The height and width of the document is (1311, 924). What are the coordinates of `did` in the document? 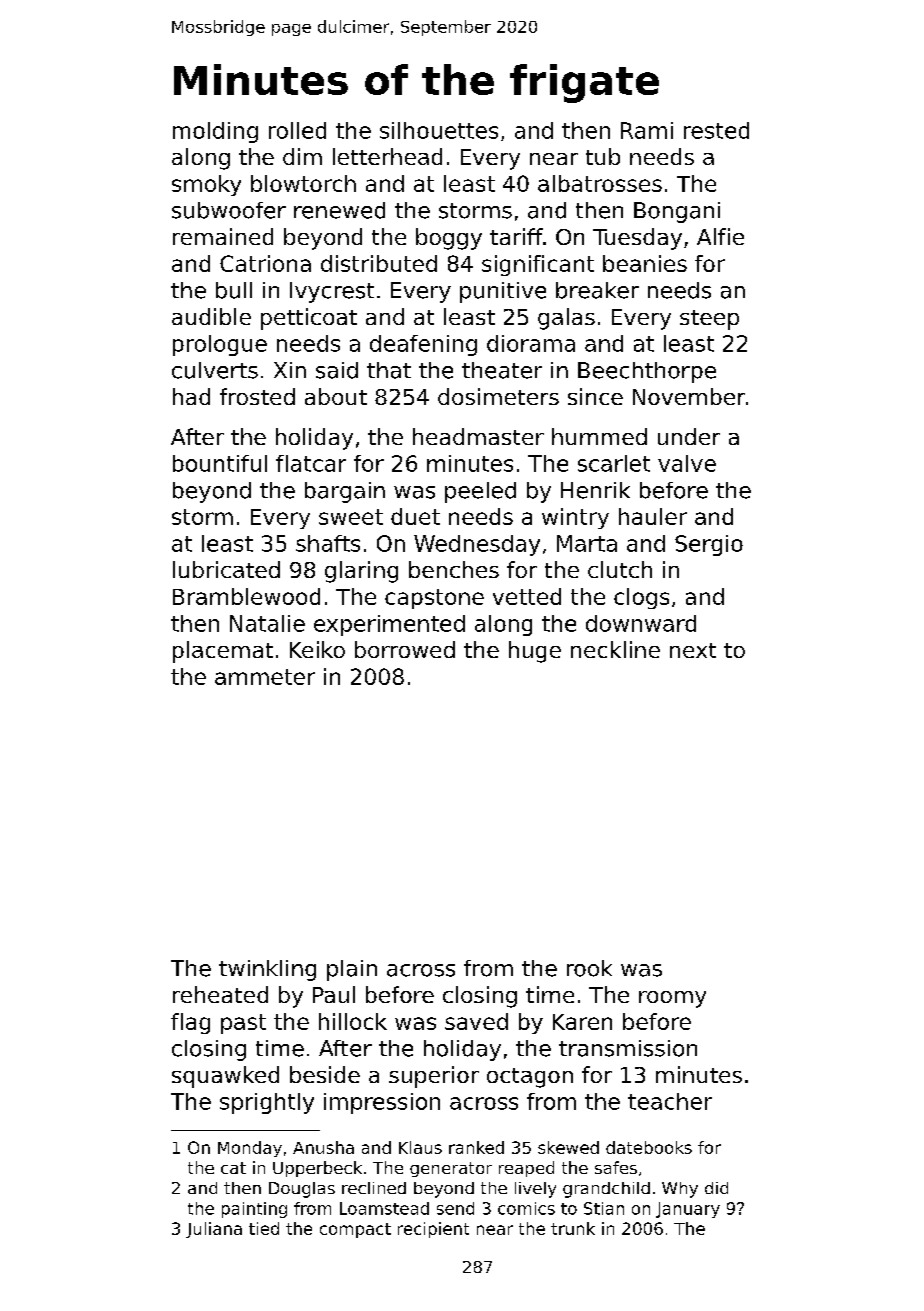 It's located at (716, 1188).
